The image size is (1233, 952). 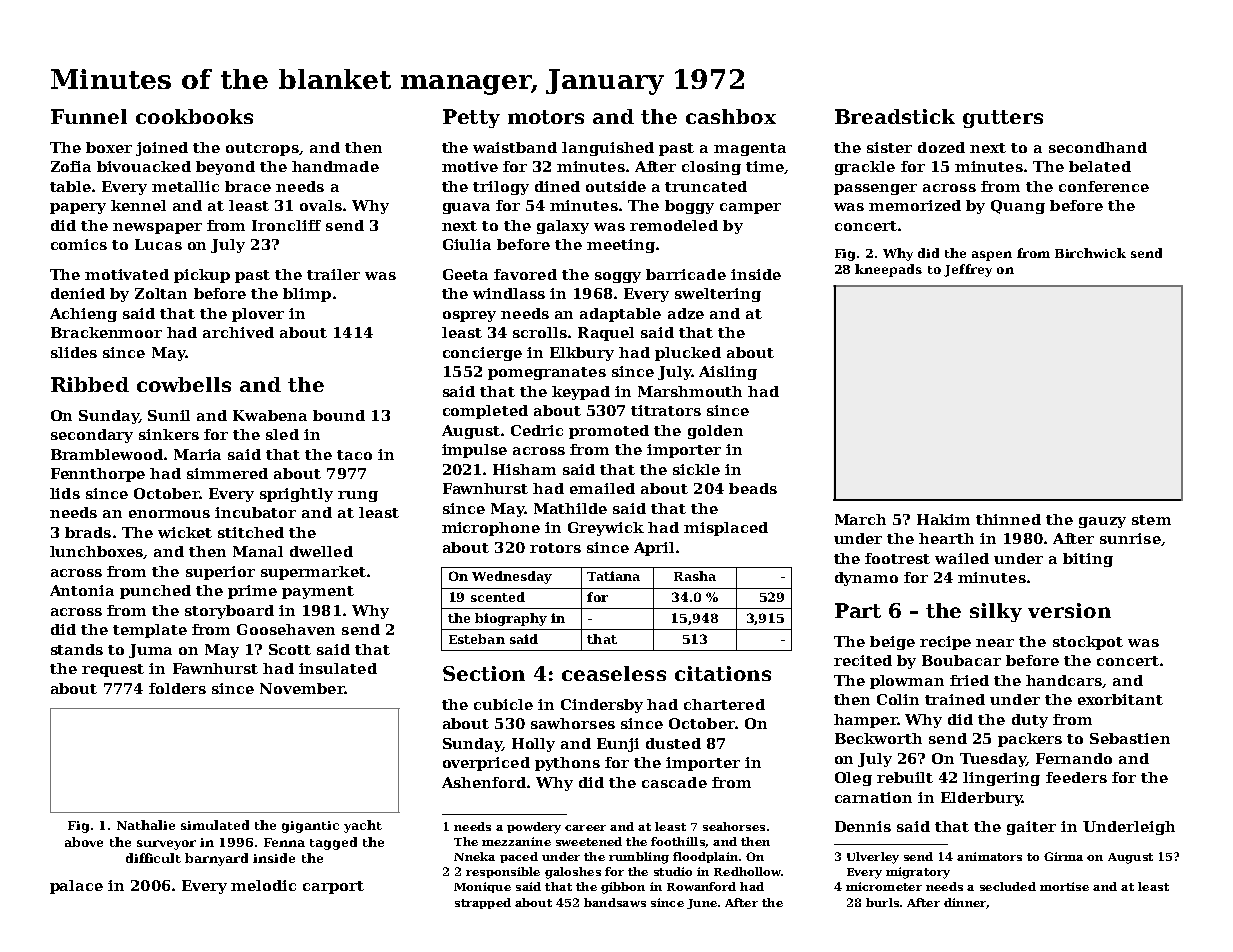 I want to click on dwelled, so click(x=321, y=551).
